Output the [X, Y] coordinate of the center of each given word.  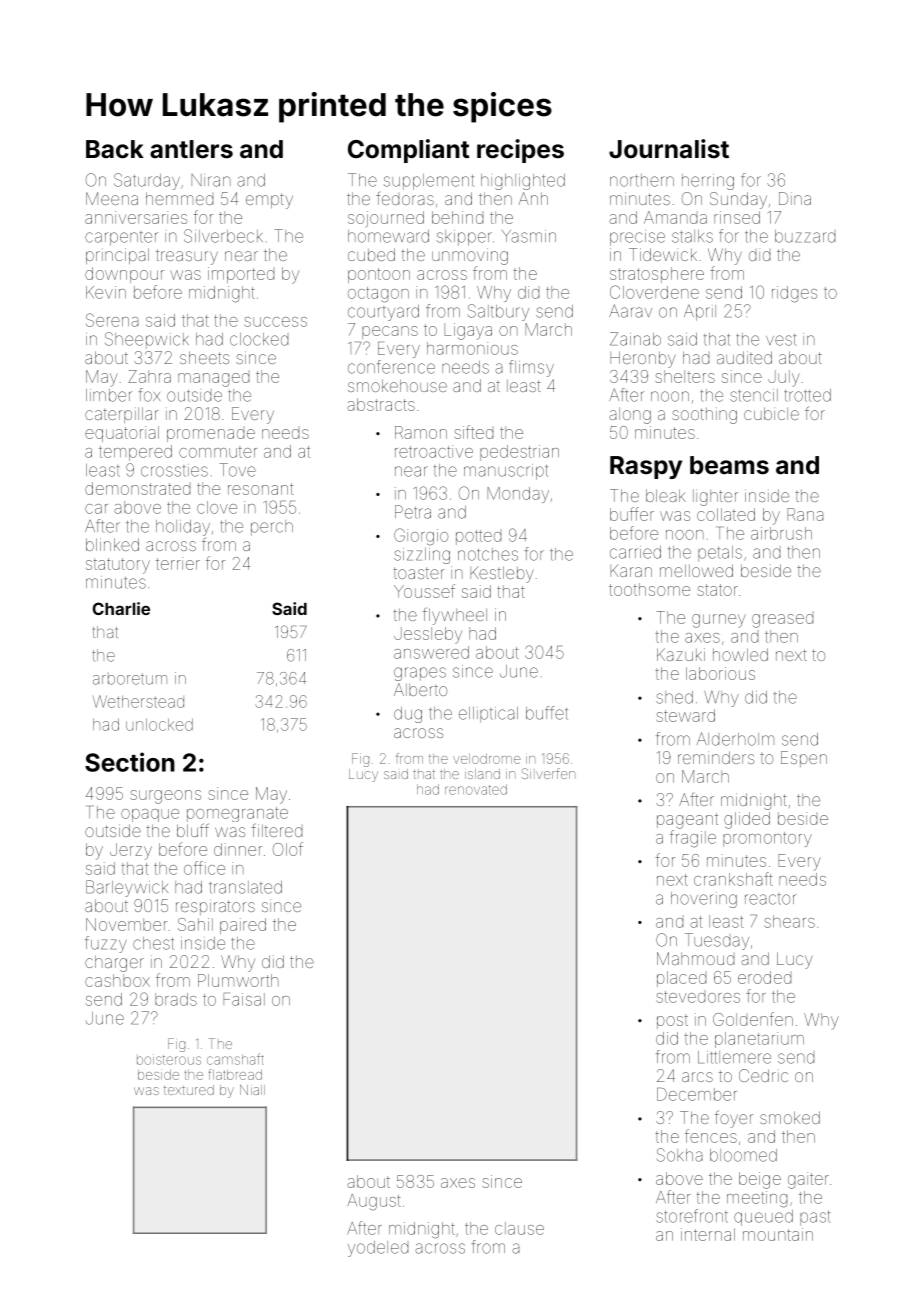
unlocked [159, 724]
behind [457, 217]
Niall [252, 1090]
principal [117, 256]
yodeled [378, 1249]
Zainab [635, 339]
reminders [716, 757]
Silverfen [548, 773]
